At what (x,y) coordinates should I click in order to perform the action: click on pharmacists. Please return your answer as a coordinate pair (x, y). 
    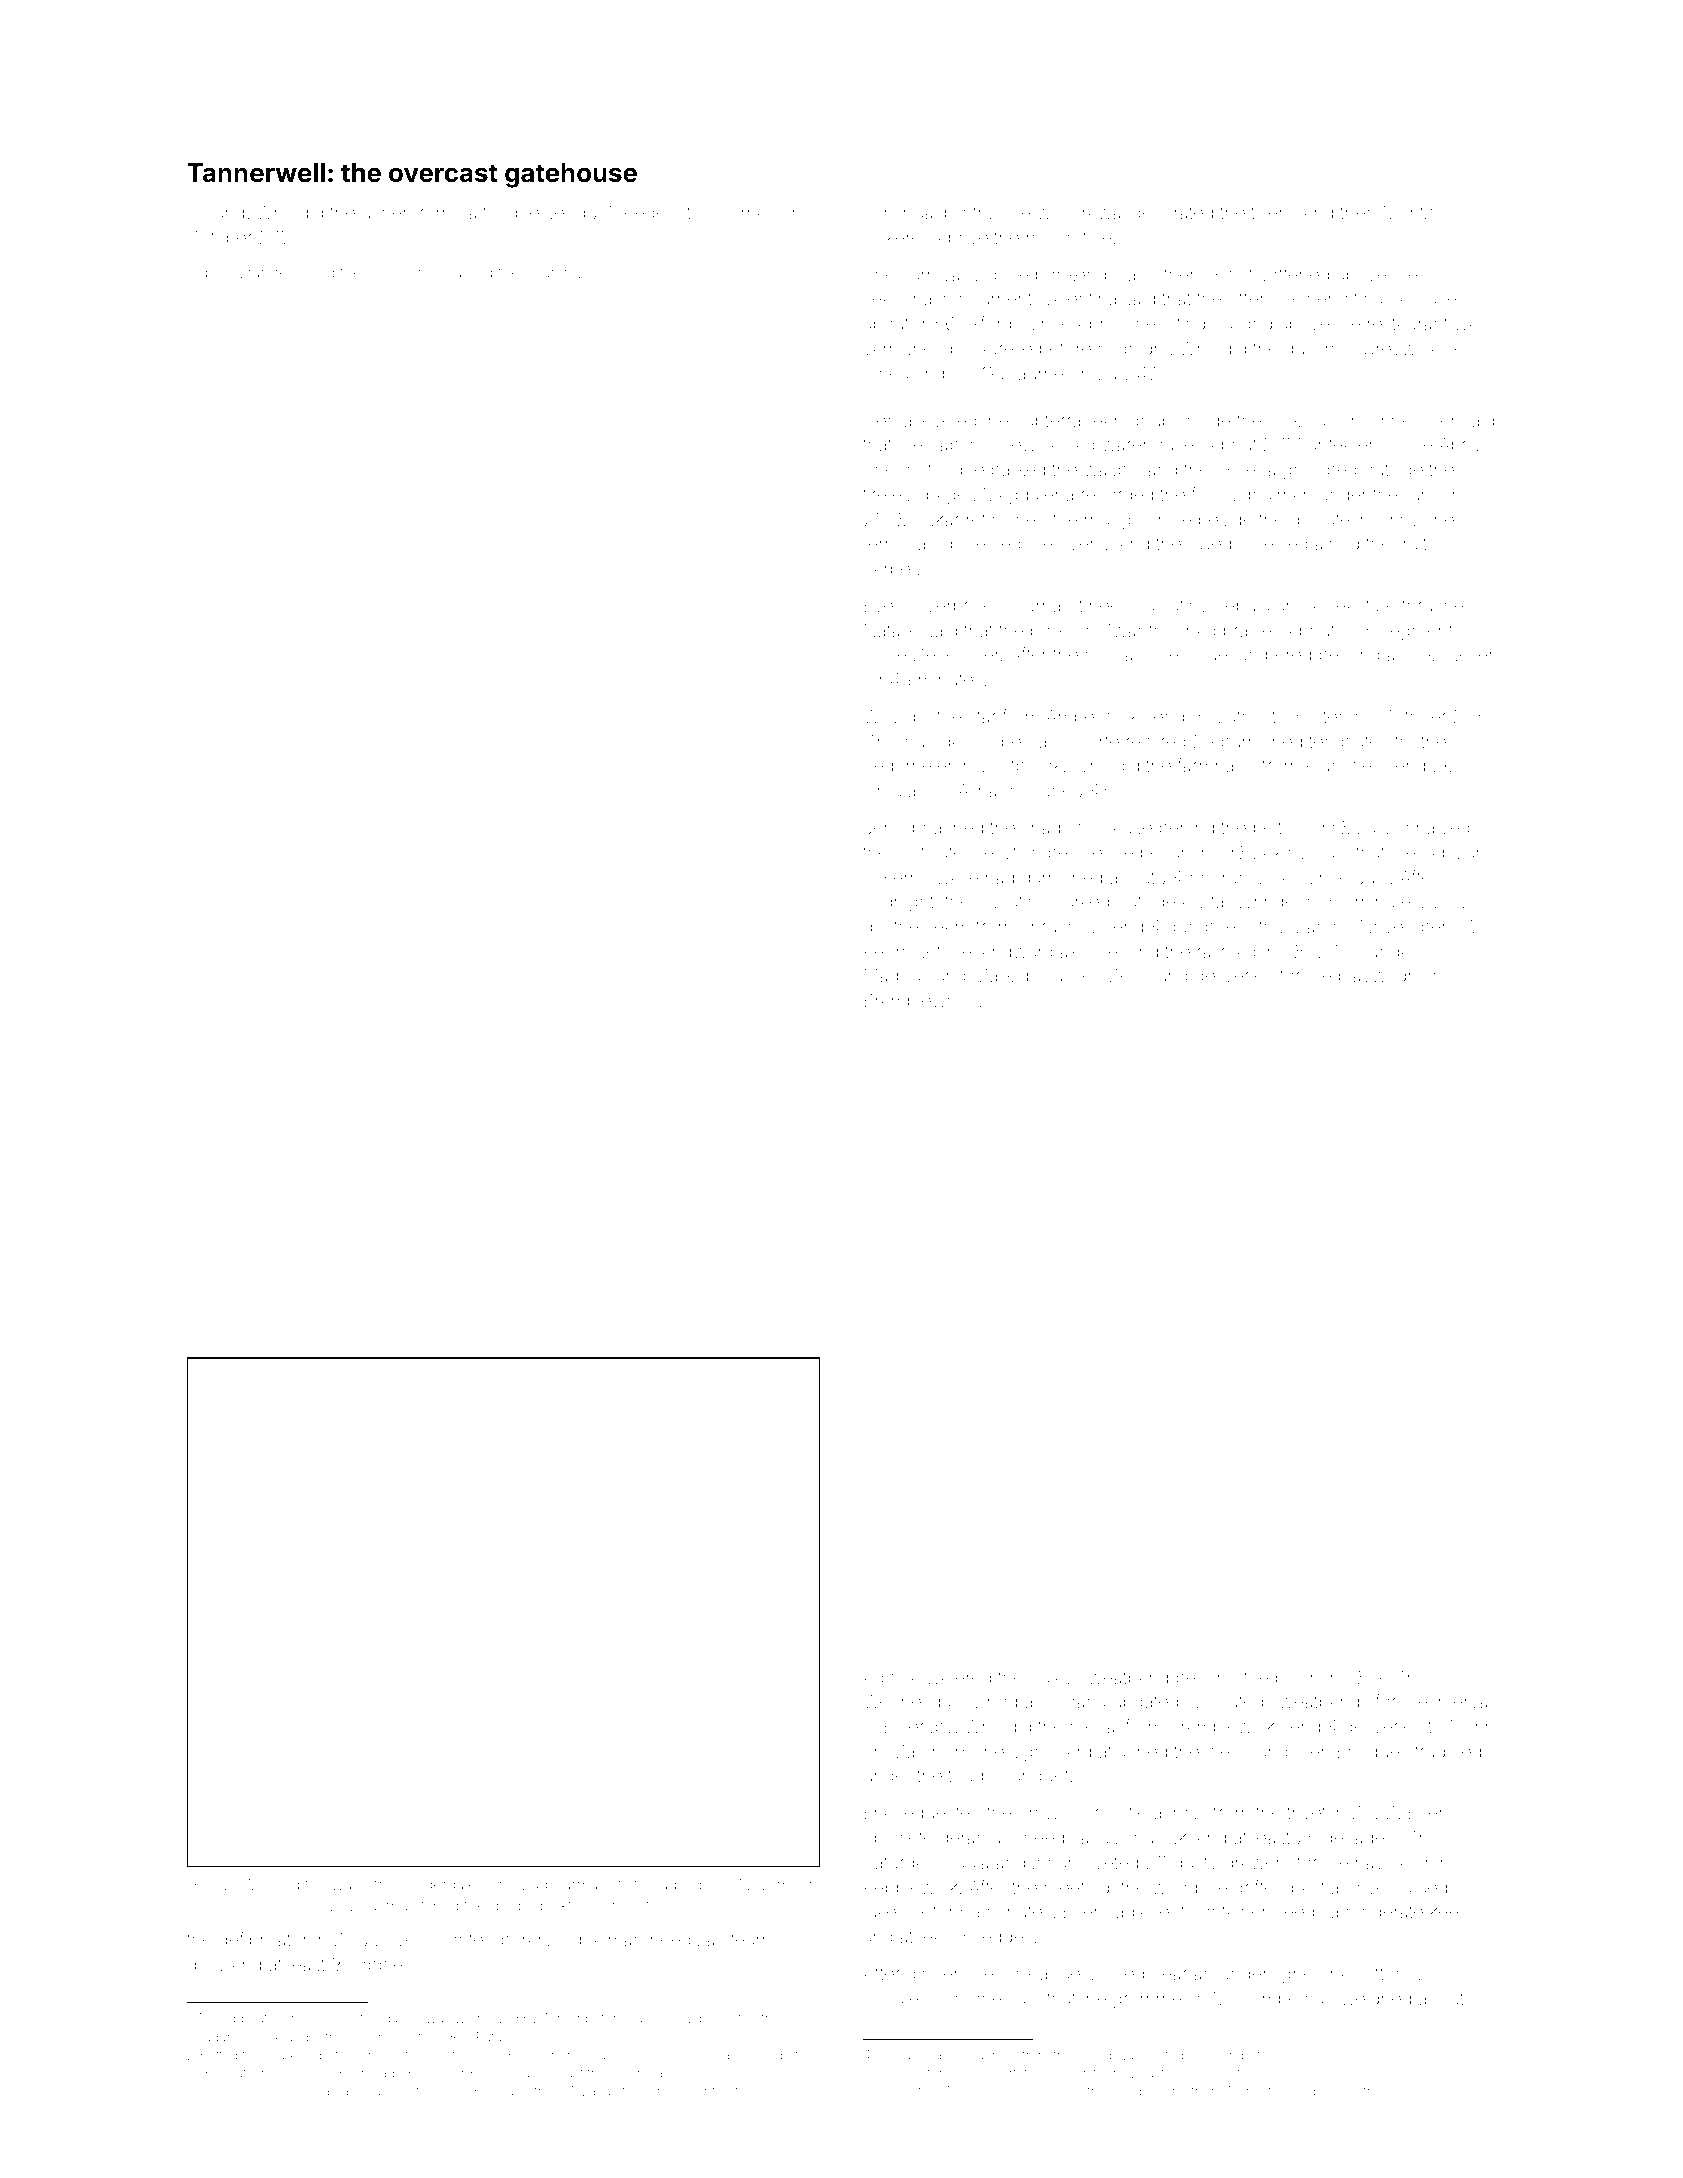
    Looking at the image, I should click on (587, 1886).
